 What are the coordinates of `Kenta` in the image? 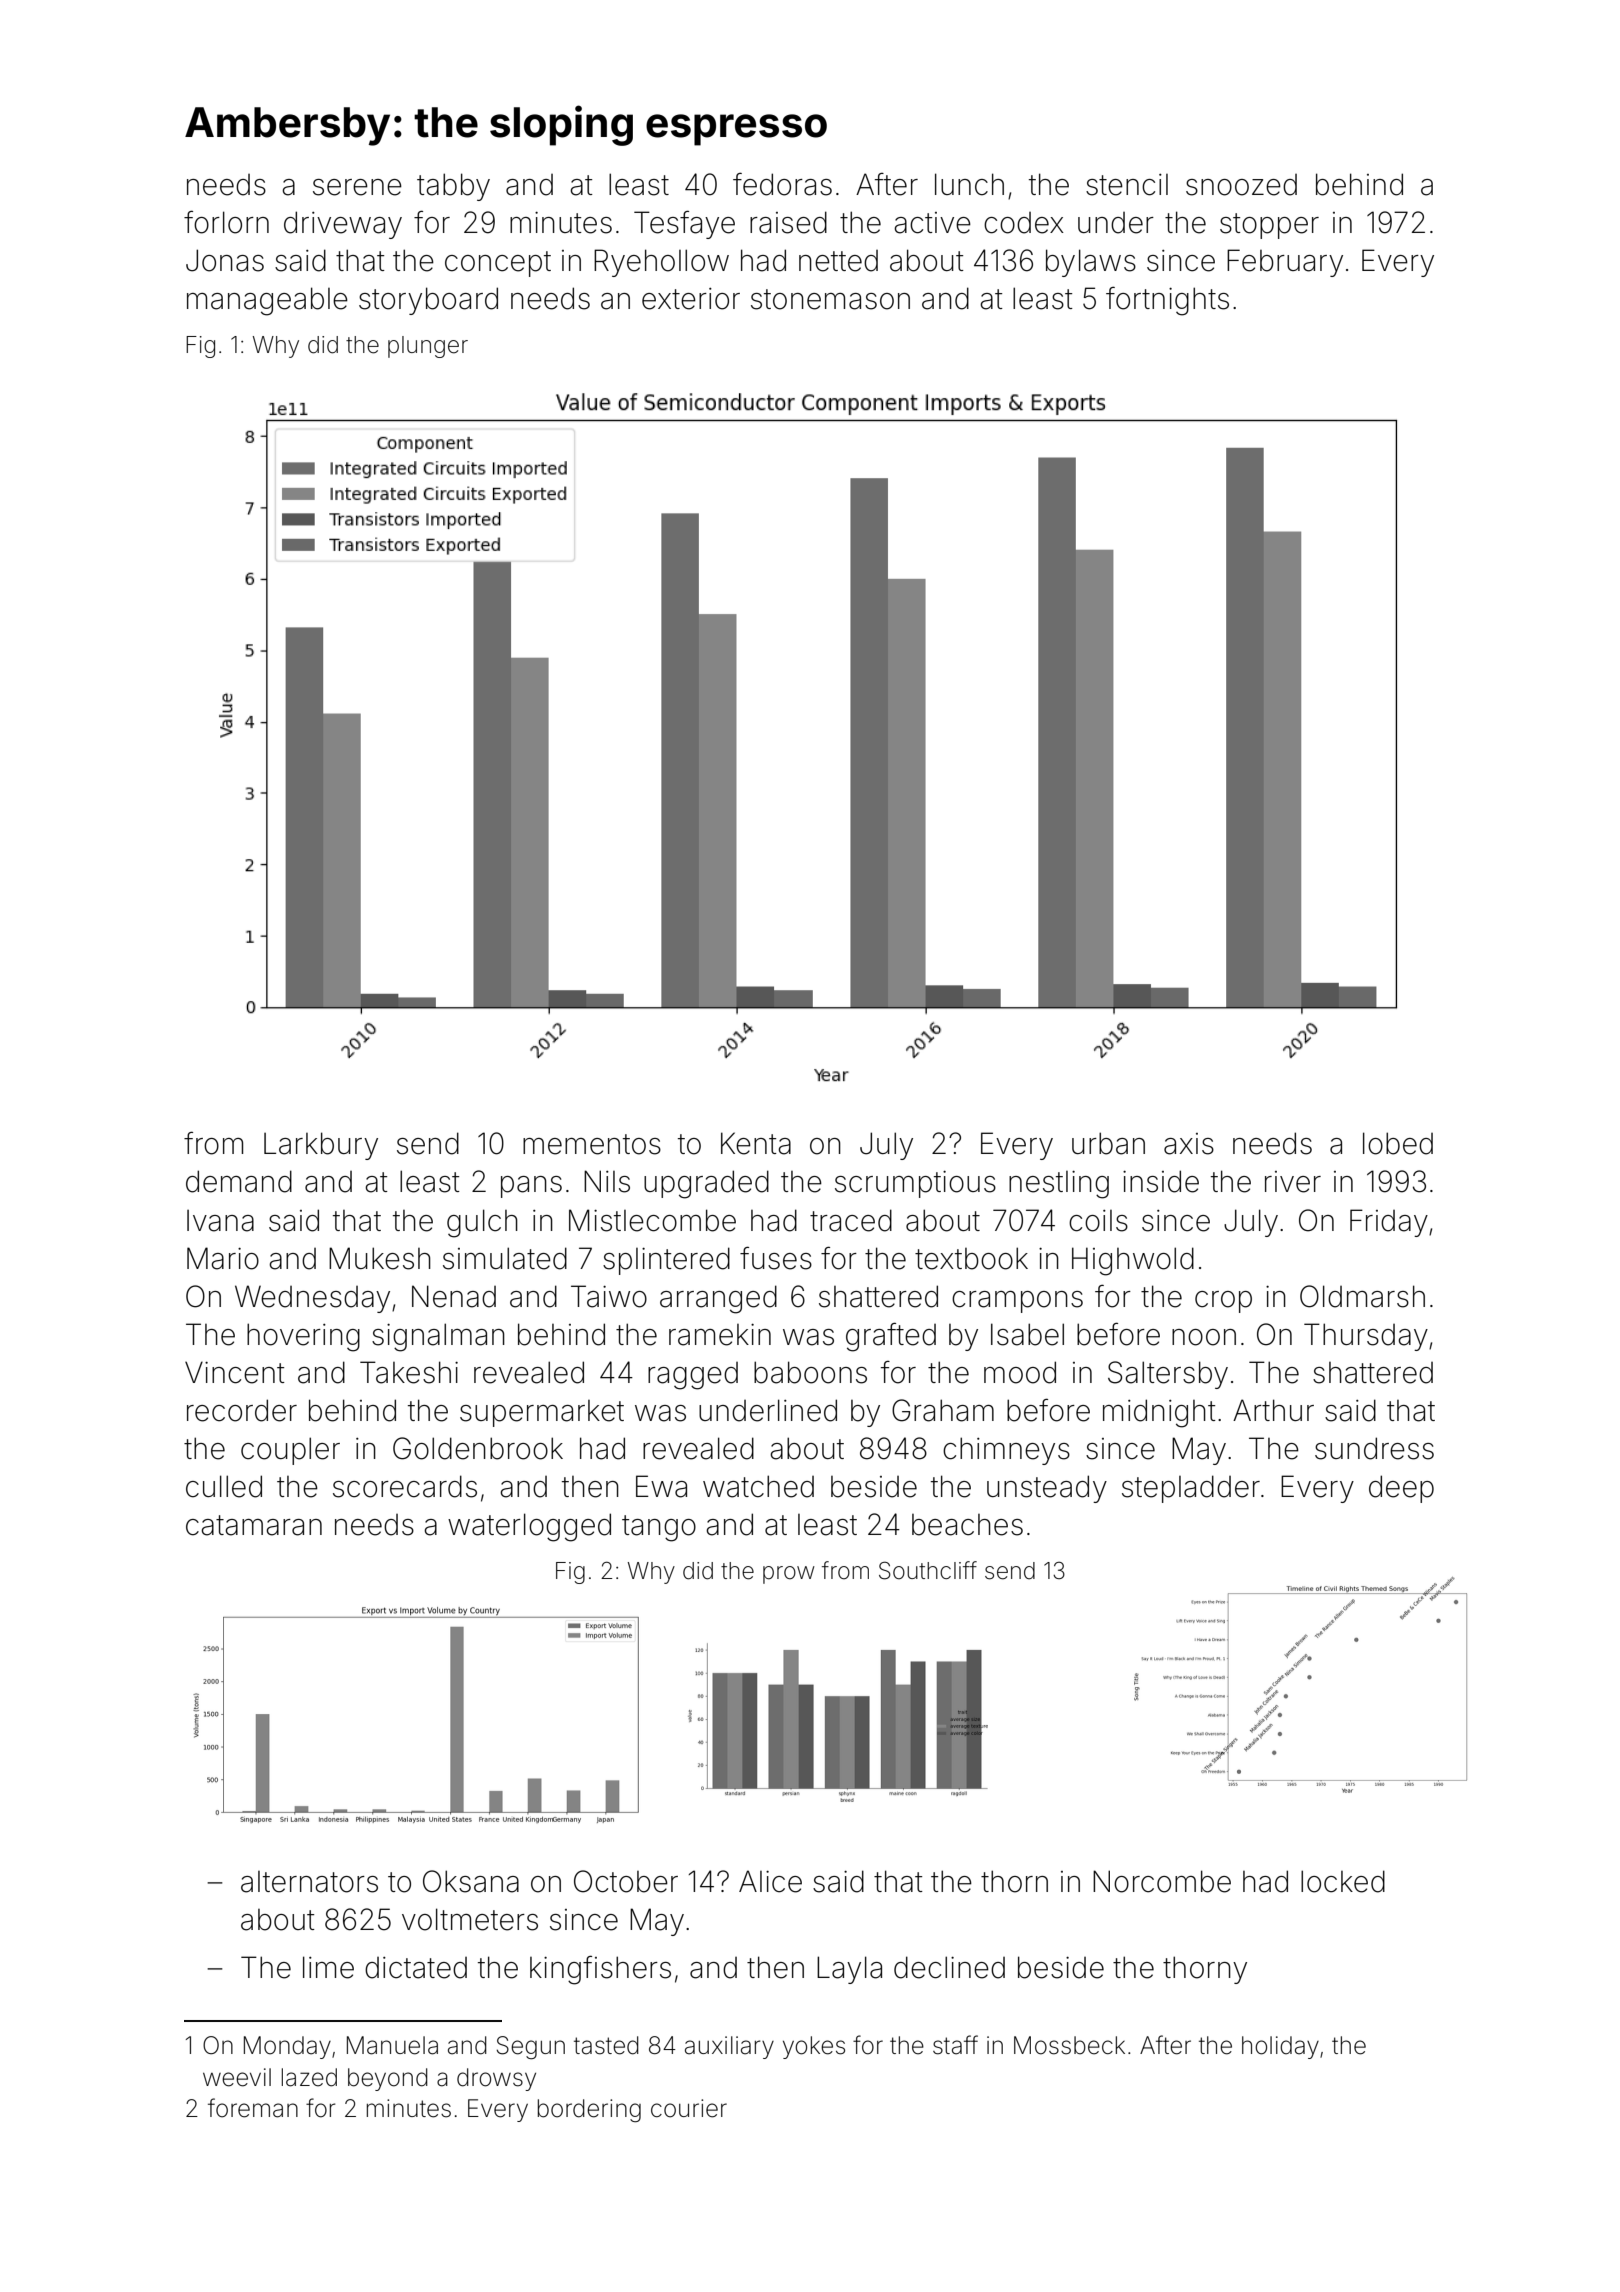 It's located at (756, 1143).
